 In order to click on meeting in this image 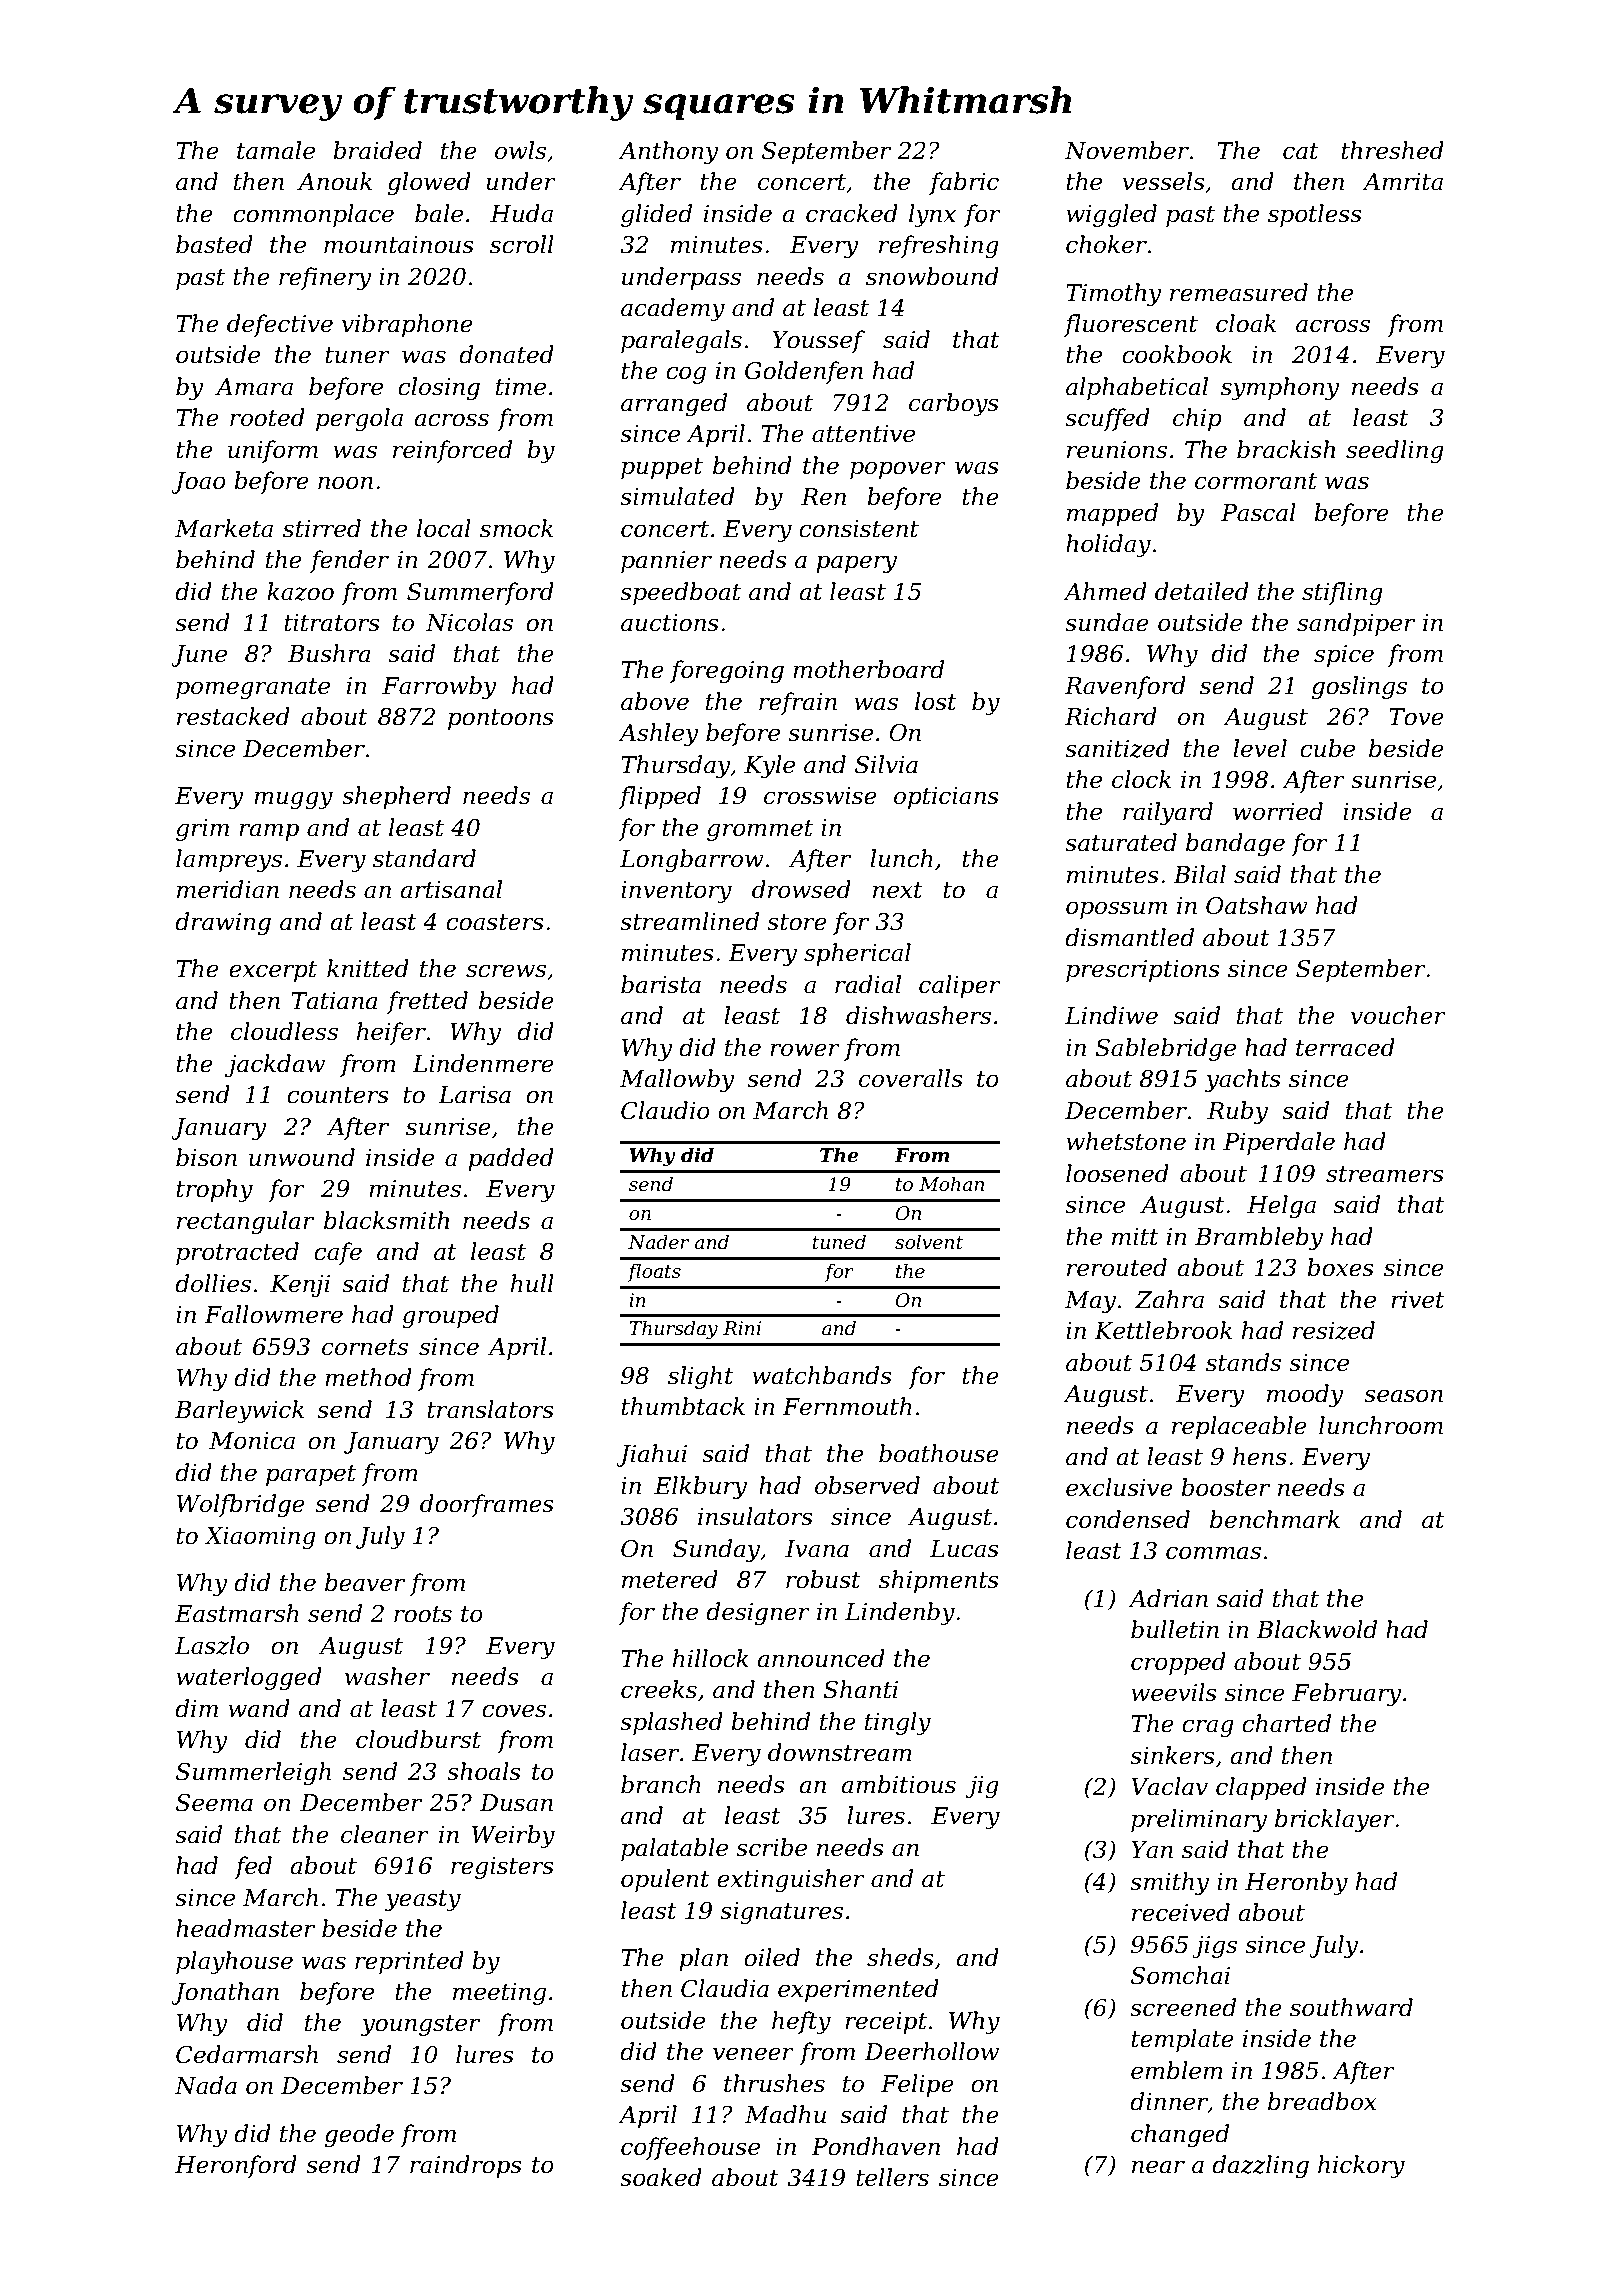, I will do `click(499, 1994)`.
